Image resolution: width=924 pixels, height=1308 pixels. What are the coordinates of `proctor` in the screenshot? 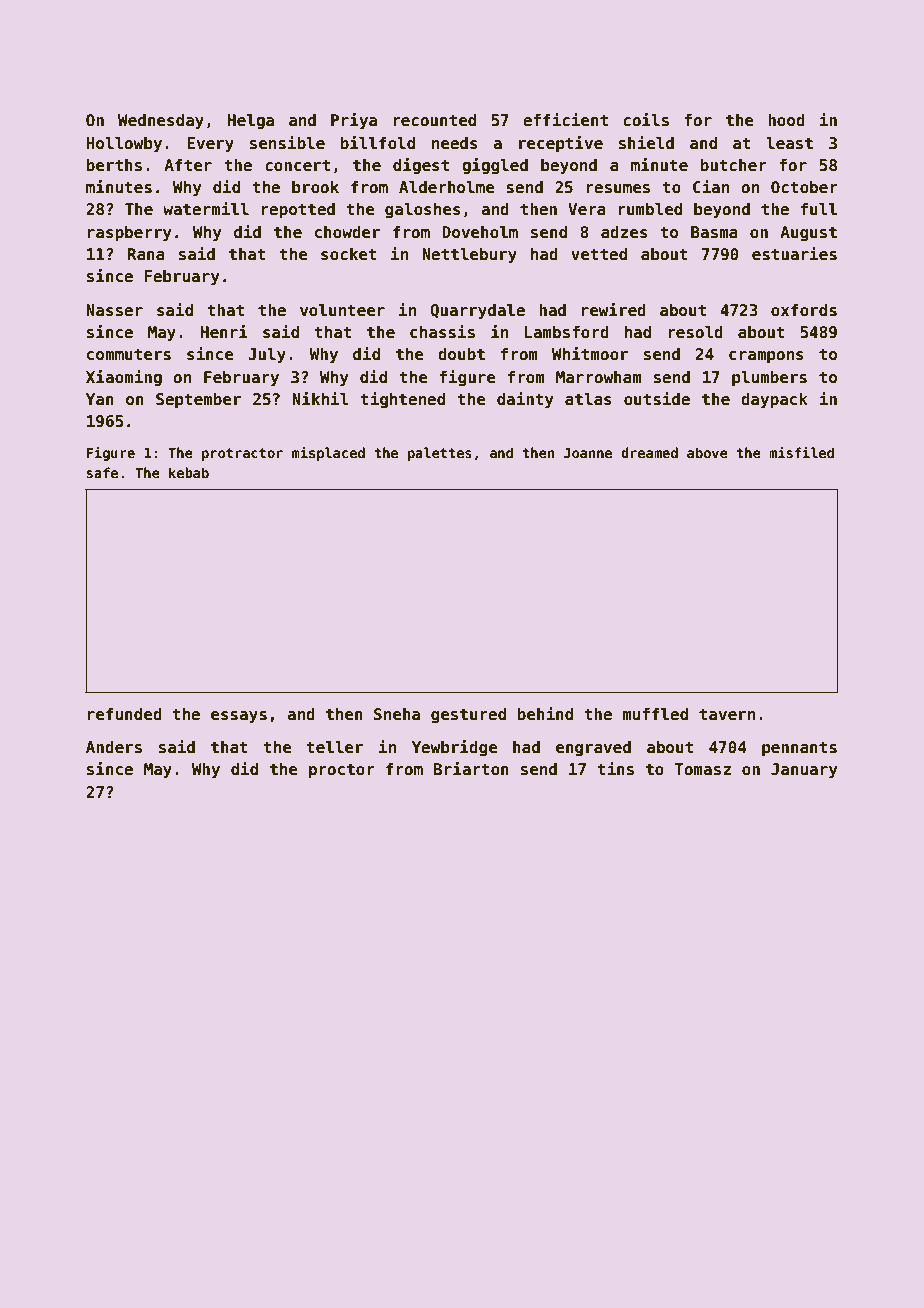 It's located at (342, 771).
